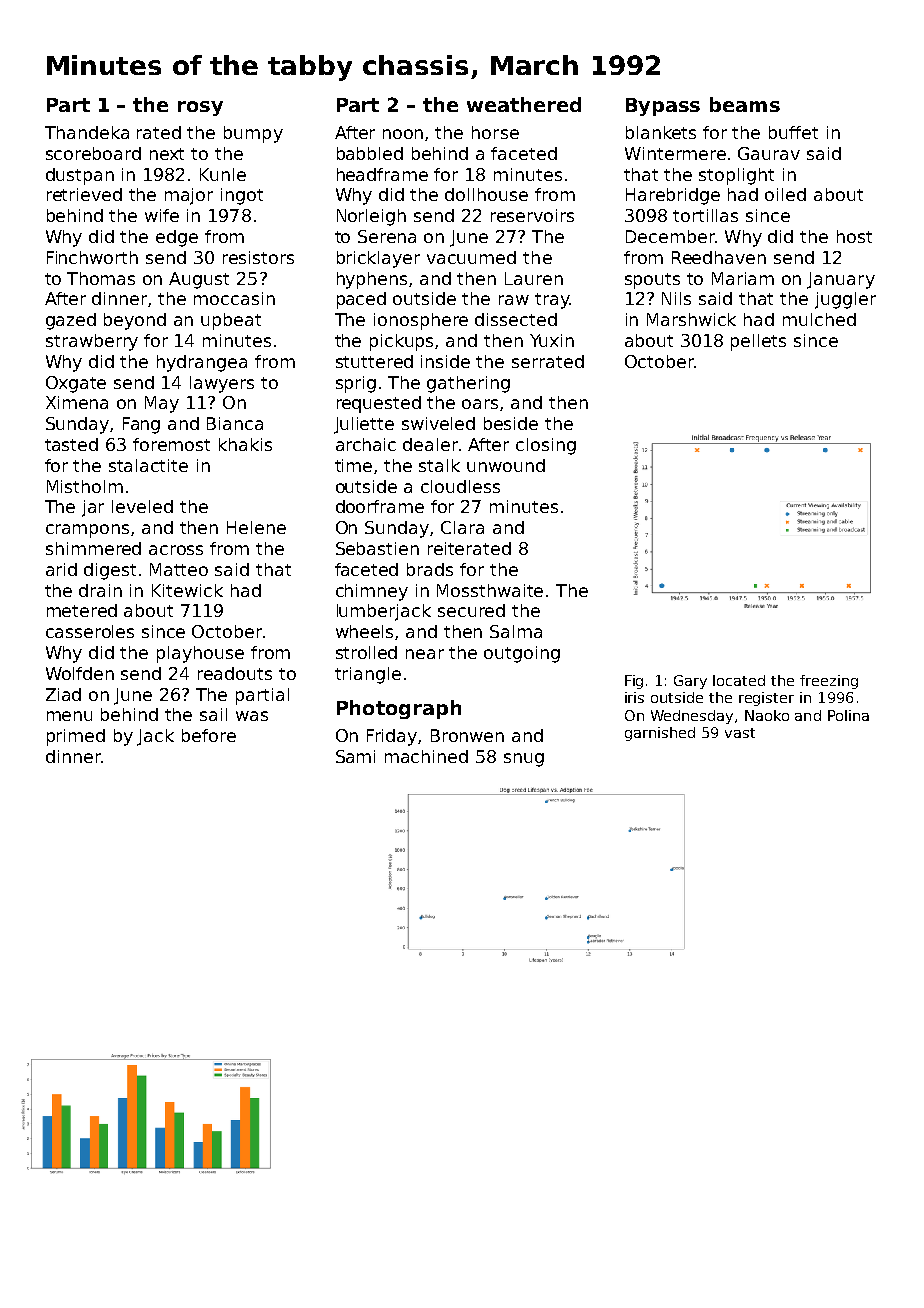  I want to click on before, so click(209, 735).
